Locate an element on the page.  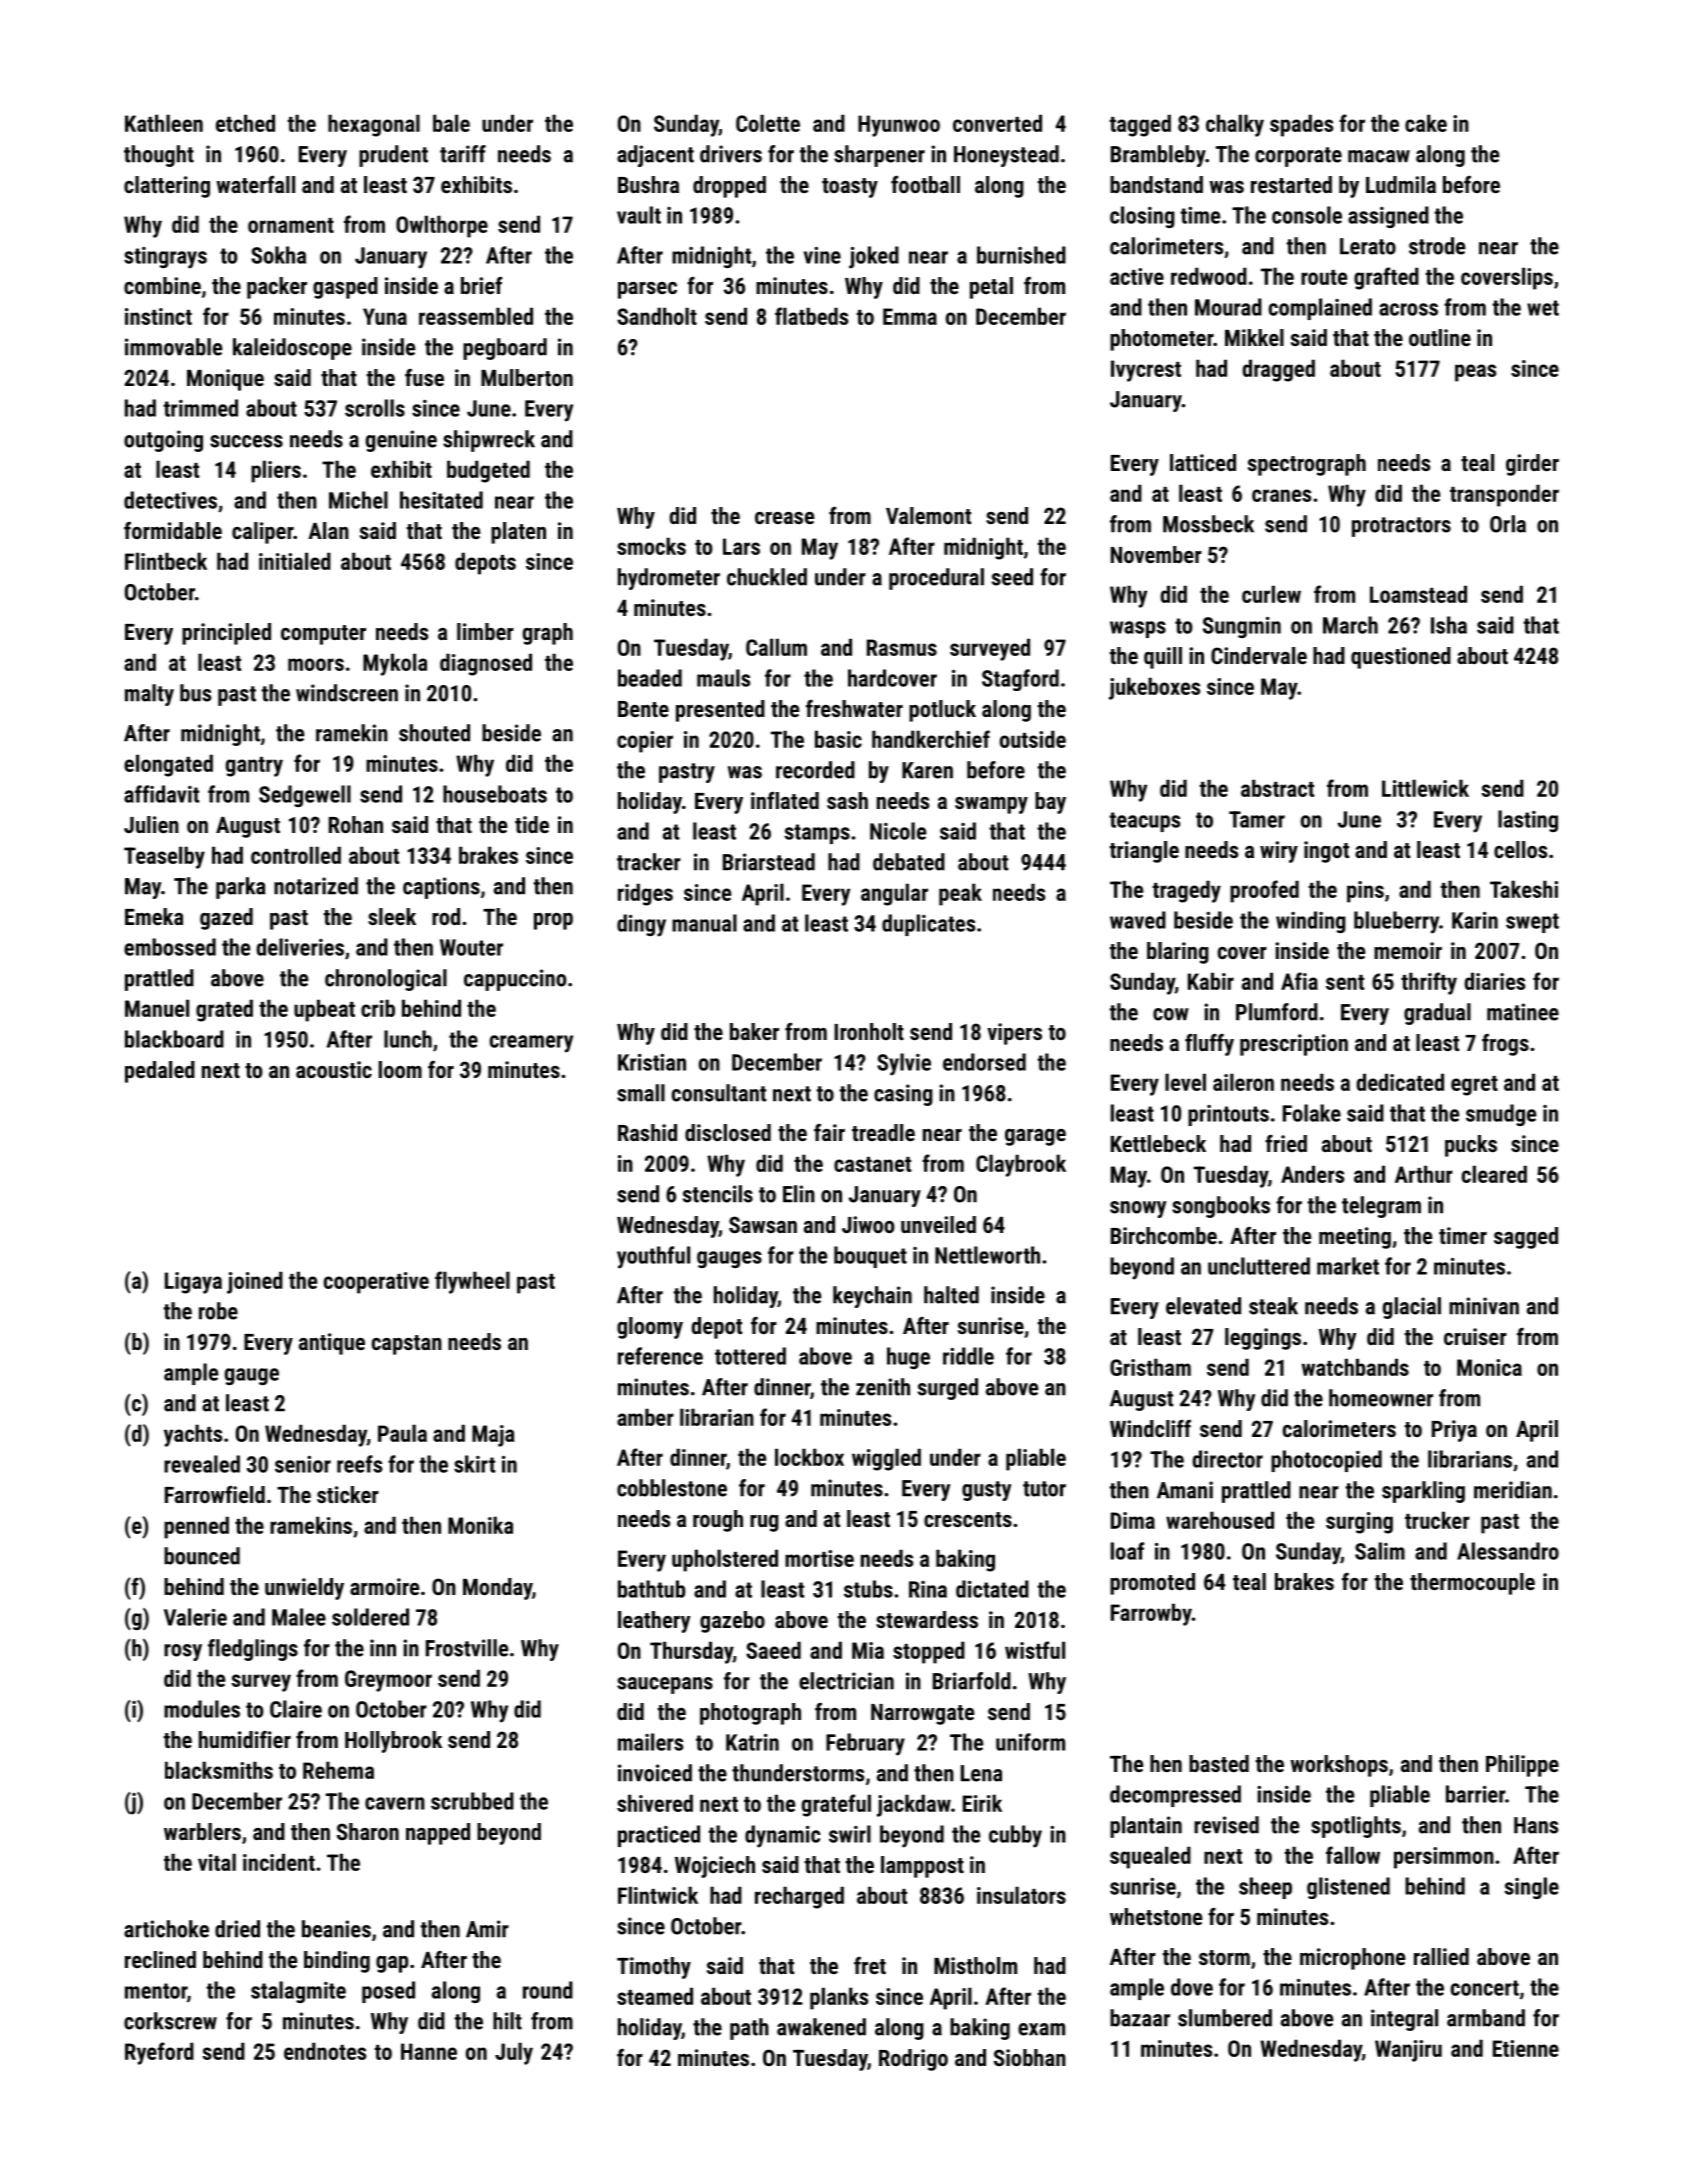
scrubbed is located at coordinates (472, 1801).
